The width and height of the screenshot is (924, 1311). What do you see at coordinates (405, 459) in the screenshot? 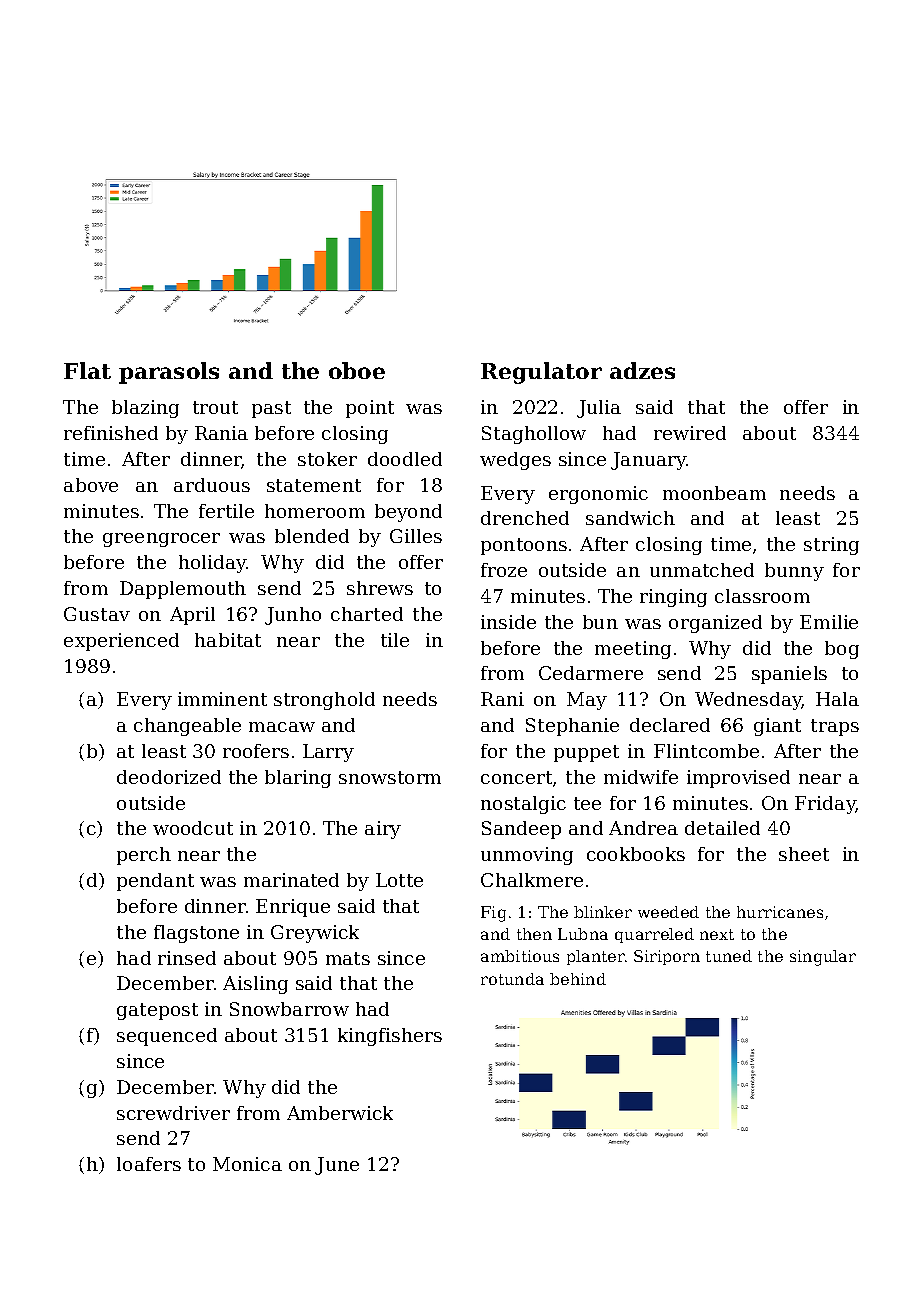
I see `doodled` at bounding box center [405, 459].
